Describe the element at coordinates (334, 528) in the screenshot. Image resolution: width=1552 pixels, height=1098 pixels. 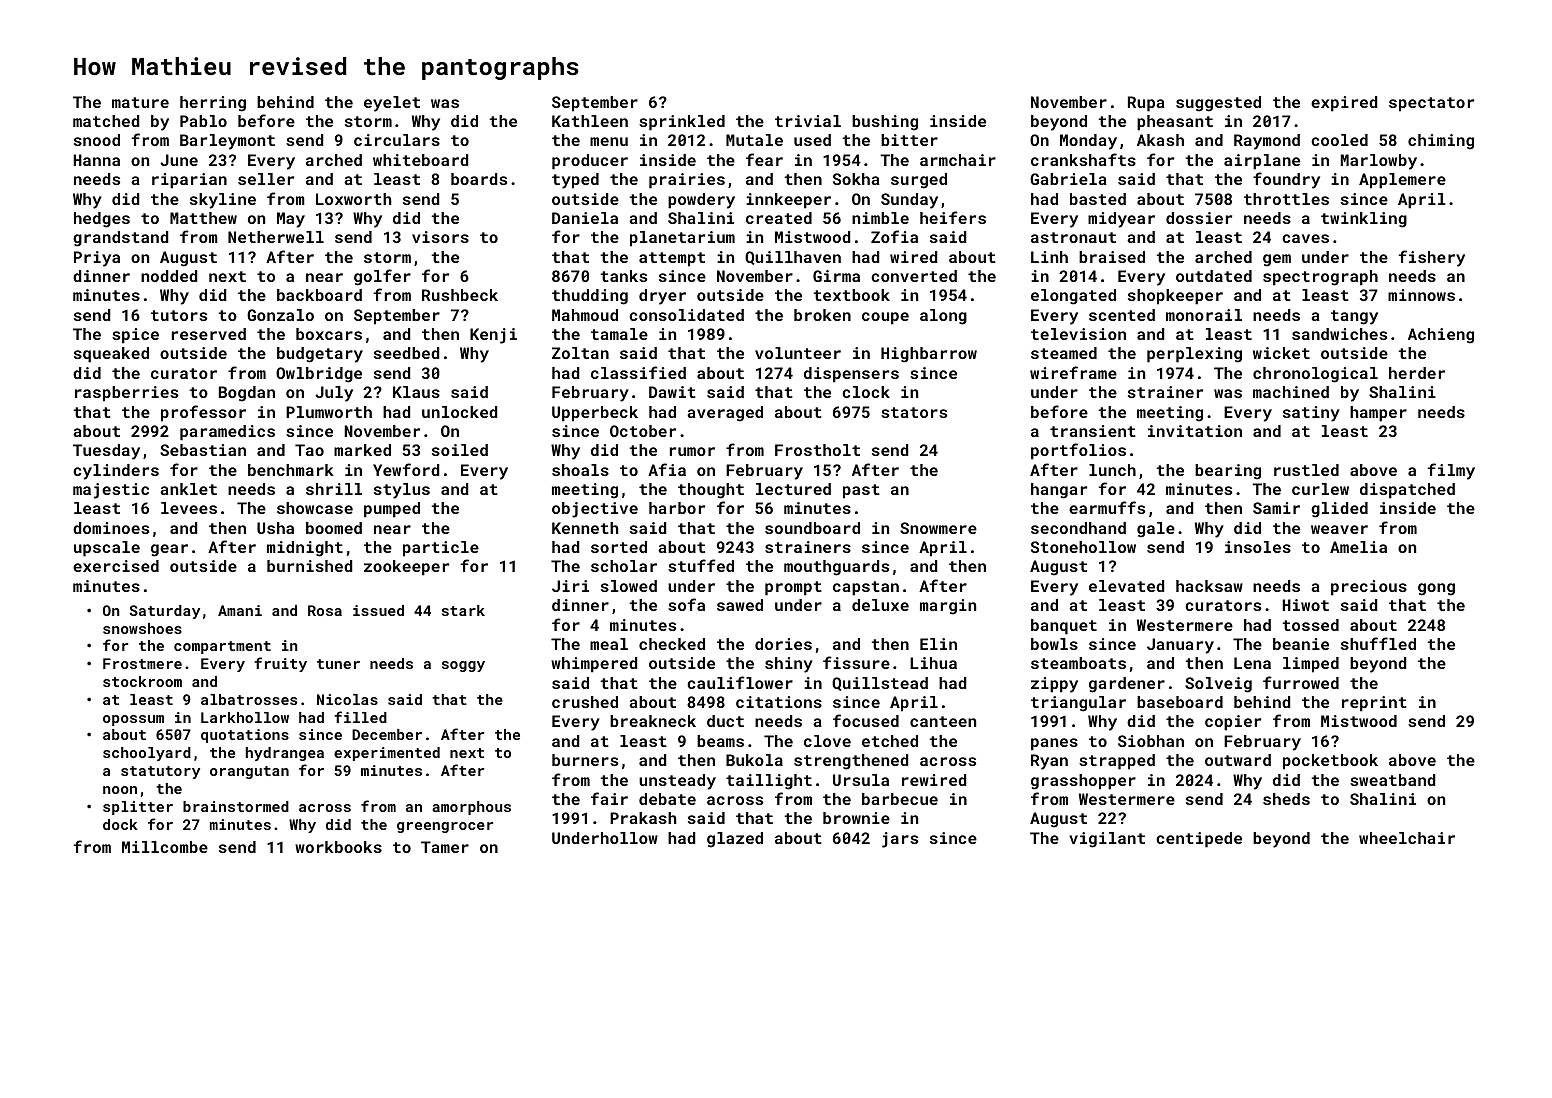
I see `boomed` at that location.
